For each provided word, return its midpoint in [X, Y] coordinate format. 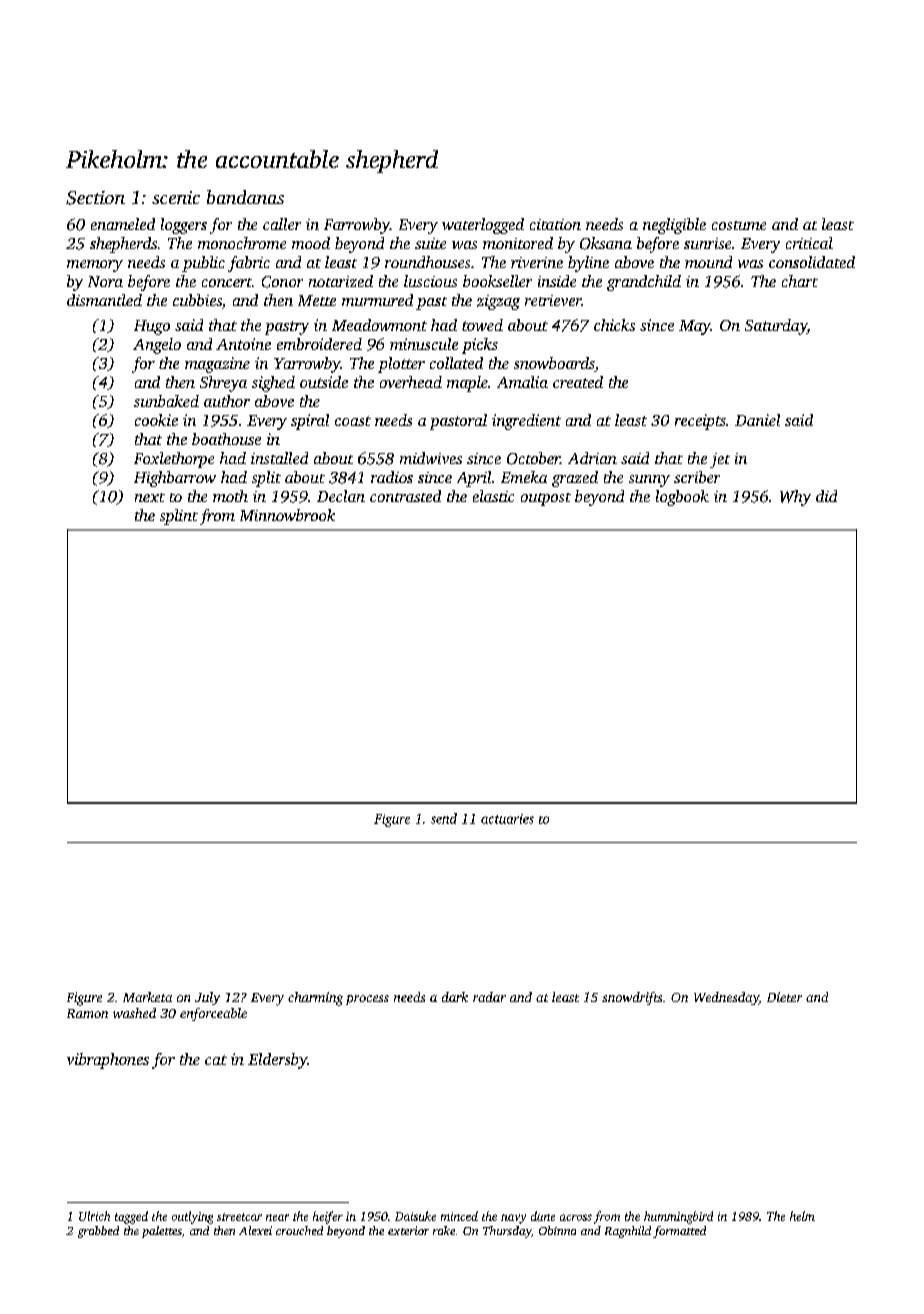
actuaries [507, 819]
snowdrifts [632, 998]
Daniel [757, 420]
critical [809, 243]
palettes [162, 1232]
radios [392, 477]
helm [802, 1216]
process [367, 1000]
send [444, 818]
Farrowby [357, 226]
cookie [156, 420]
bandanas [245, 197]
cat [216, 1060]
